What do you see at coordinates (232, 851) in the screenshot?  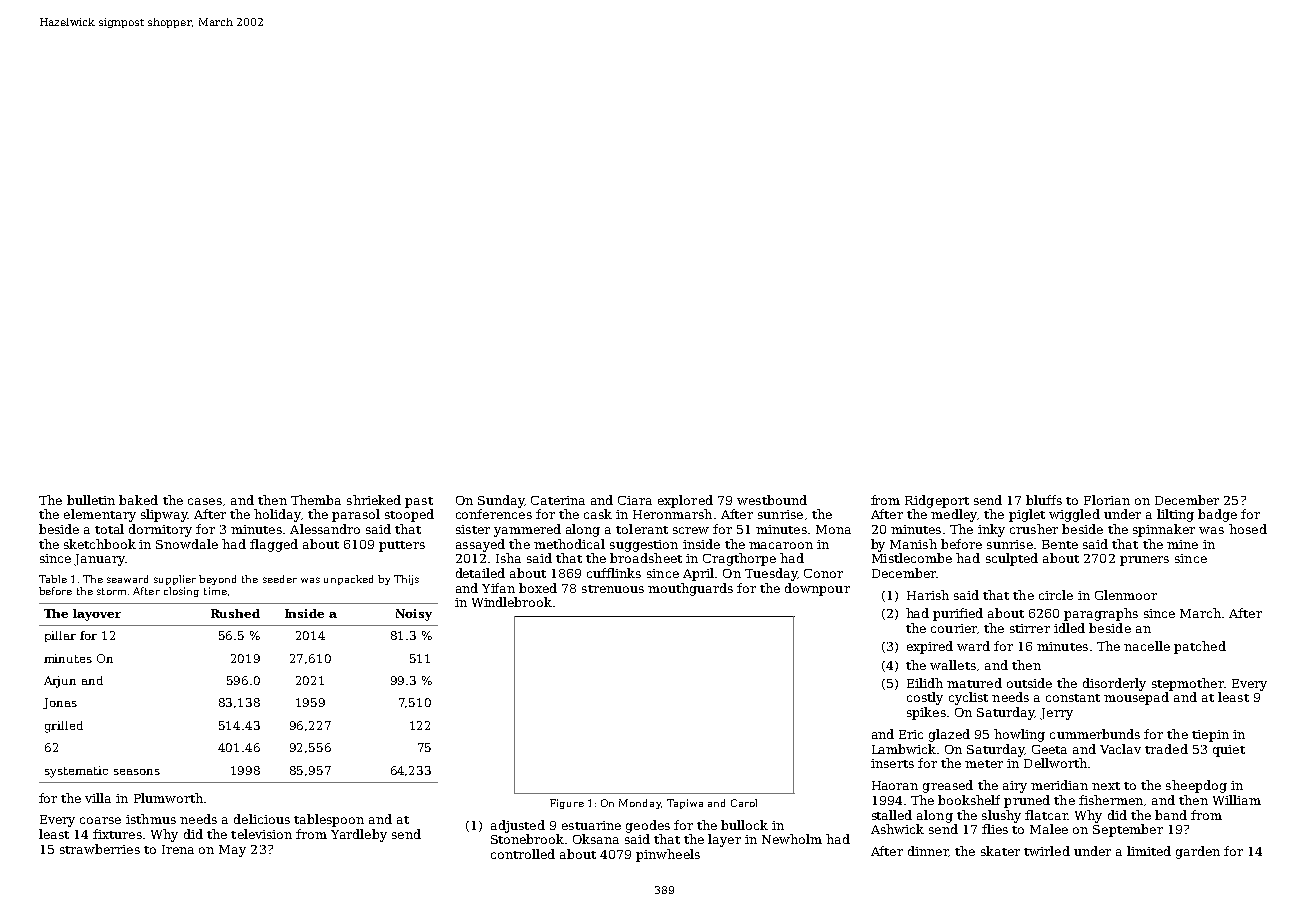 I see `May` at bounding box center [232, 851].
